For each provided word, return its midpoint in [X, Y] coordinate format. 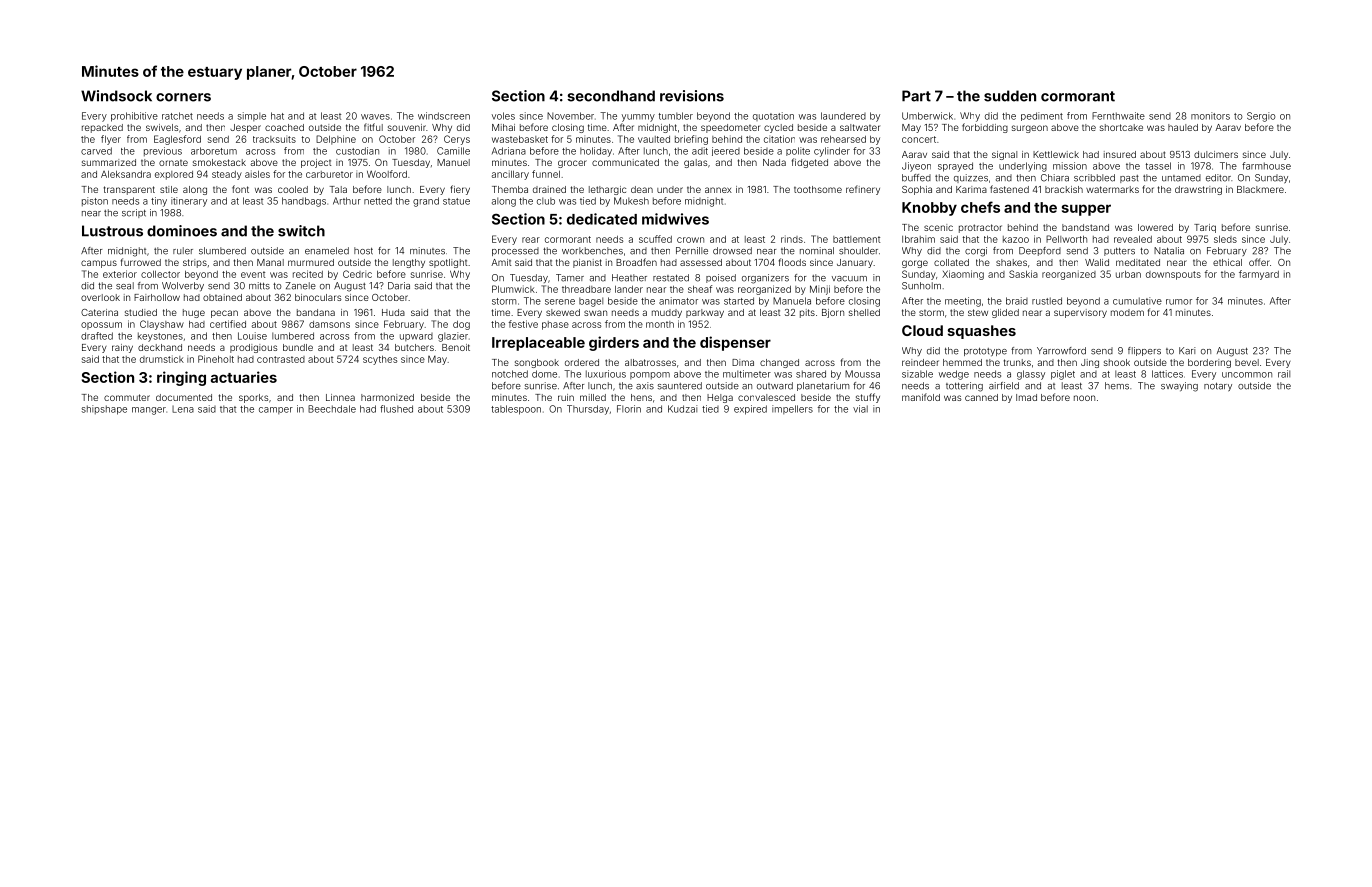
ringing [181, 378]
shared [811, 374]
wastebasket [520, 139]
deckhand [160, 347]
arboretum [214, 151]
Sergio [1261, 117]
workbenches [592, 251]
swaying [1179, 387]
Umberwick [927, 116]
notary [1218, 387]
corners [183, 97]
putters [1119, 252]
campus [99, 264]
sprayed [955, 167]
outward [775, 386]
